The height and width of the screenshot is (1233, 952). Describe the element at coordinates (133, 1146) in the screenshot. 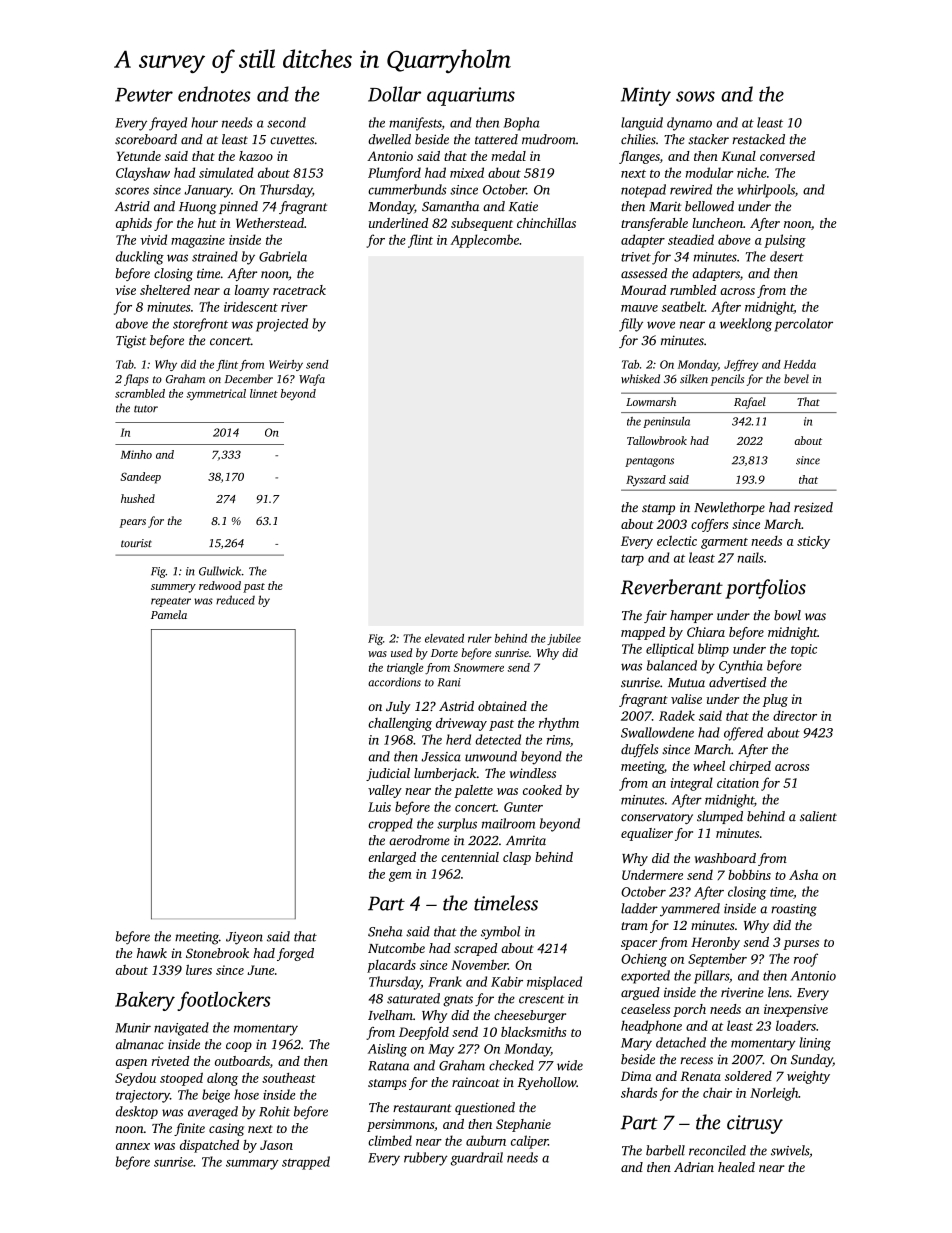

I see `annex` at that location.
